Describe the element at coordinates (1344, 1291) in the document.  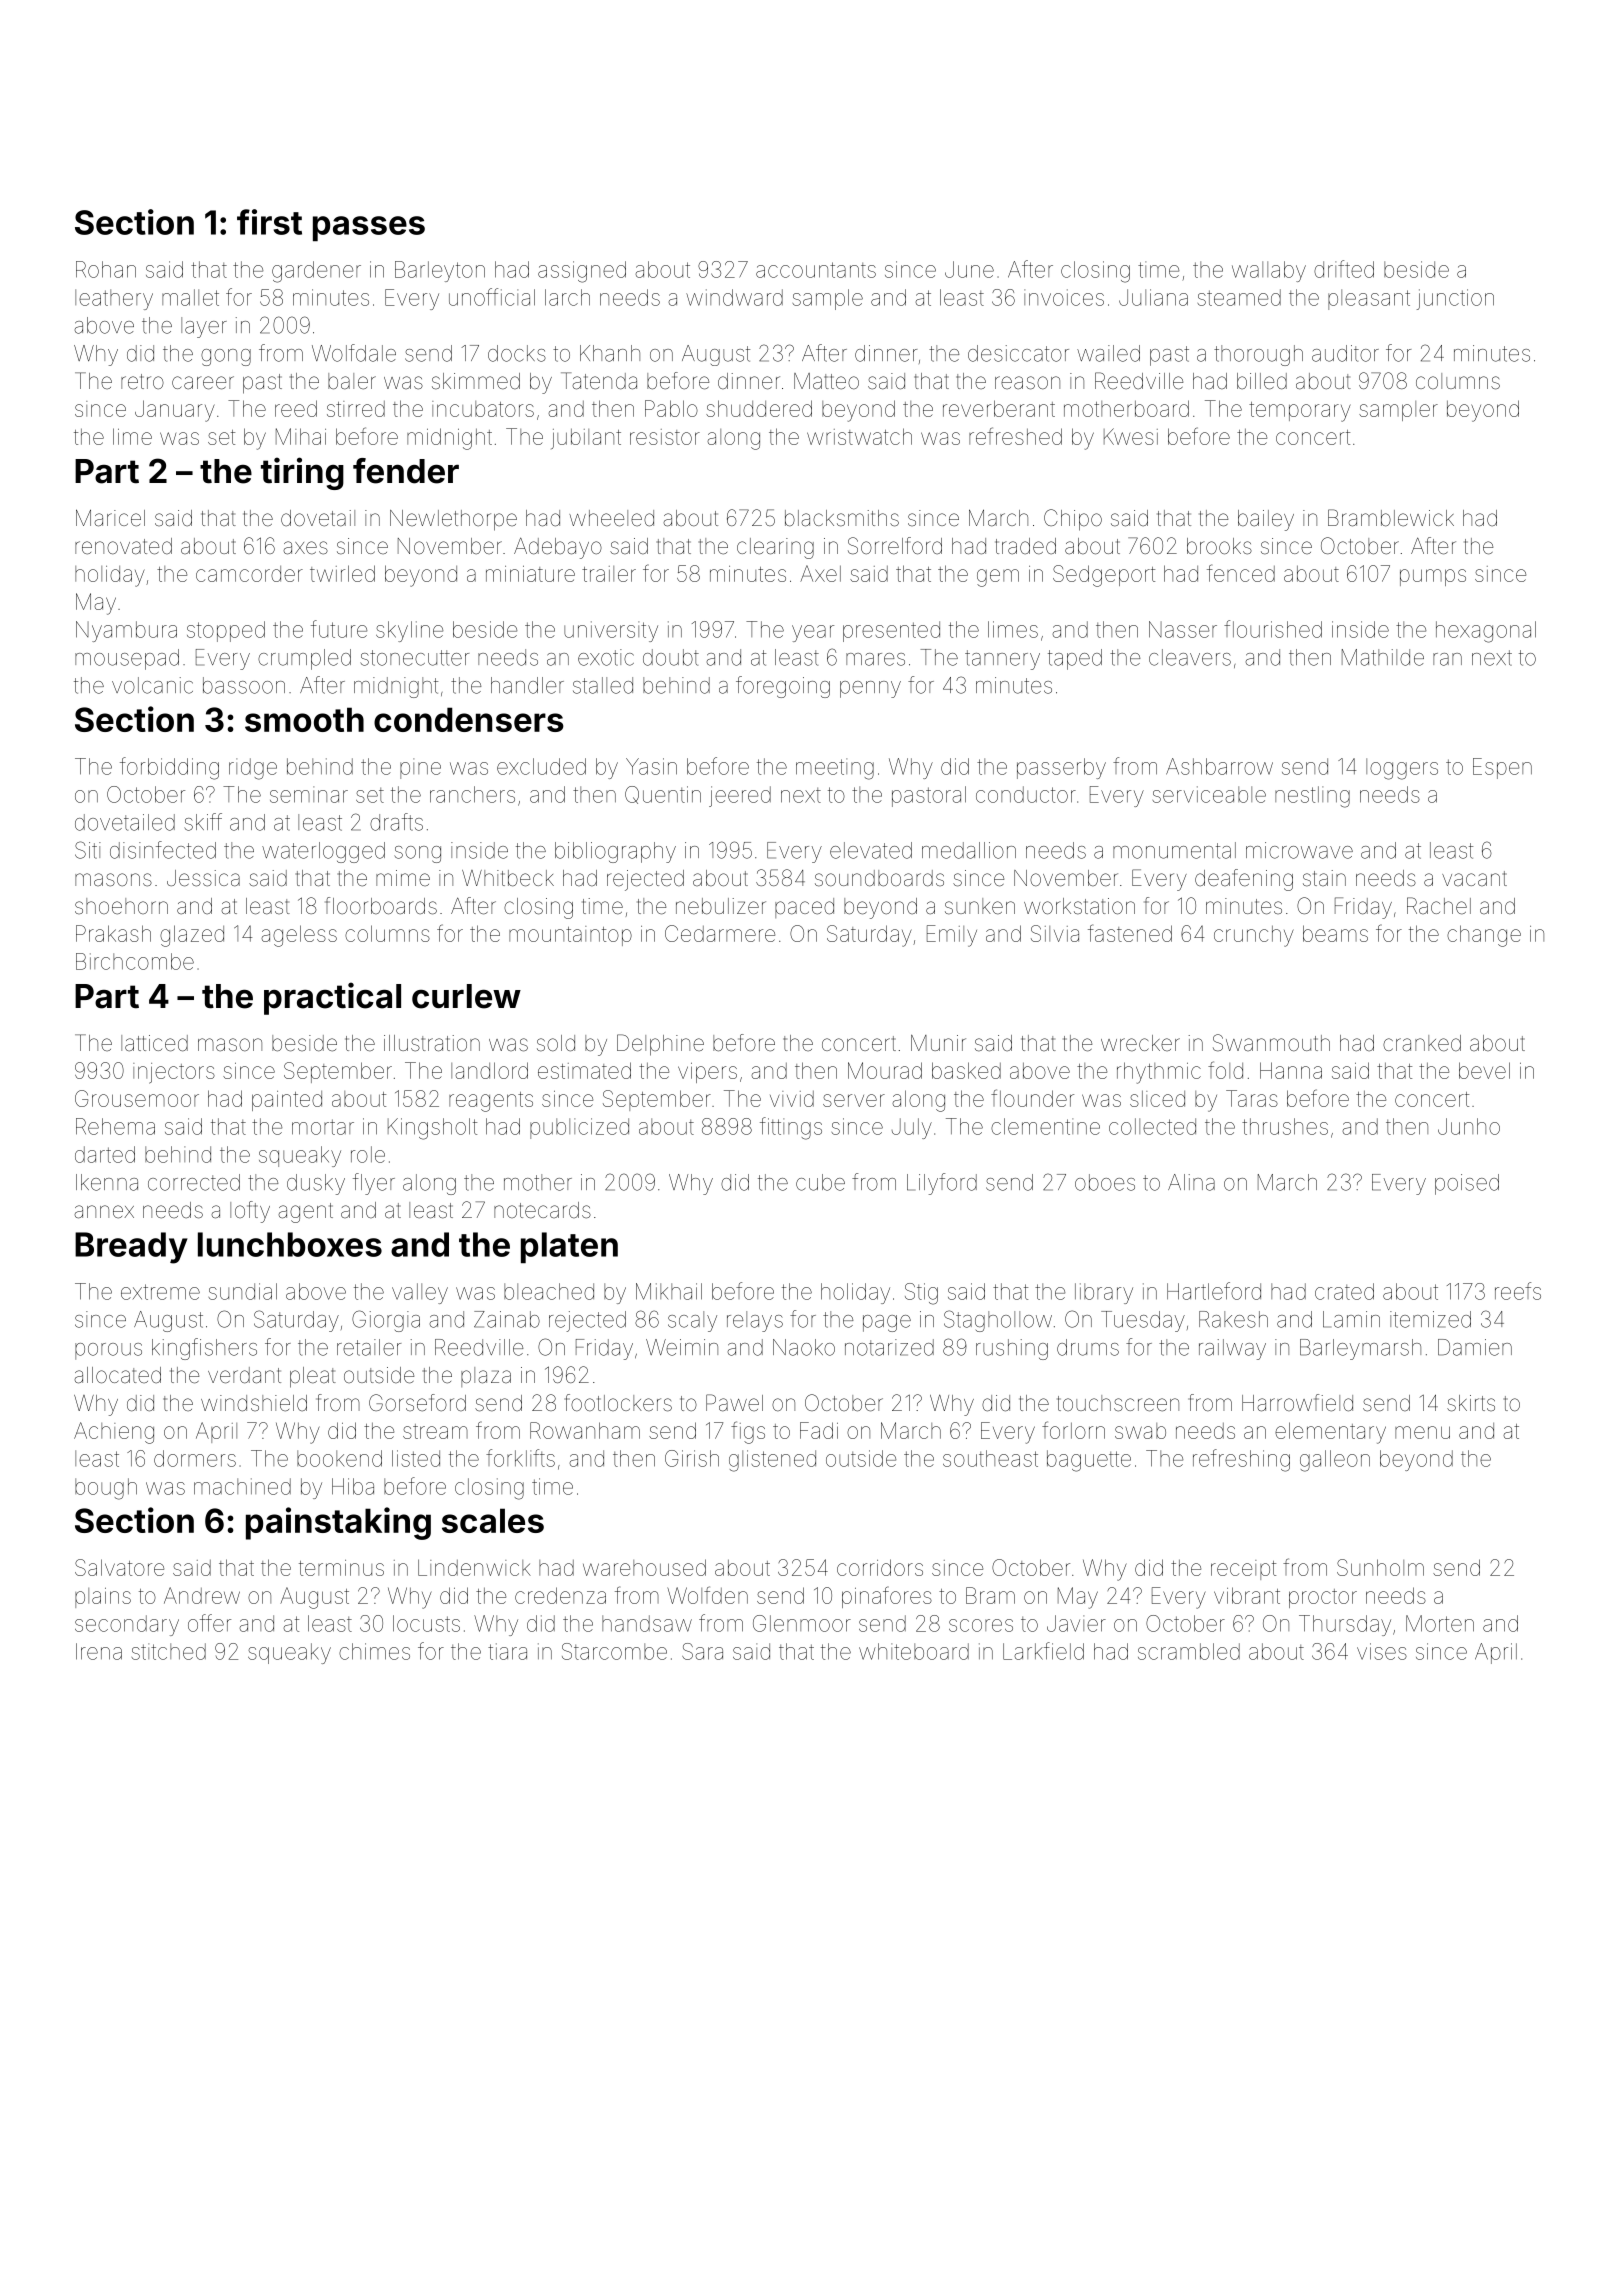
I see `crated` at that location.
